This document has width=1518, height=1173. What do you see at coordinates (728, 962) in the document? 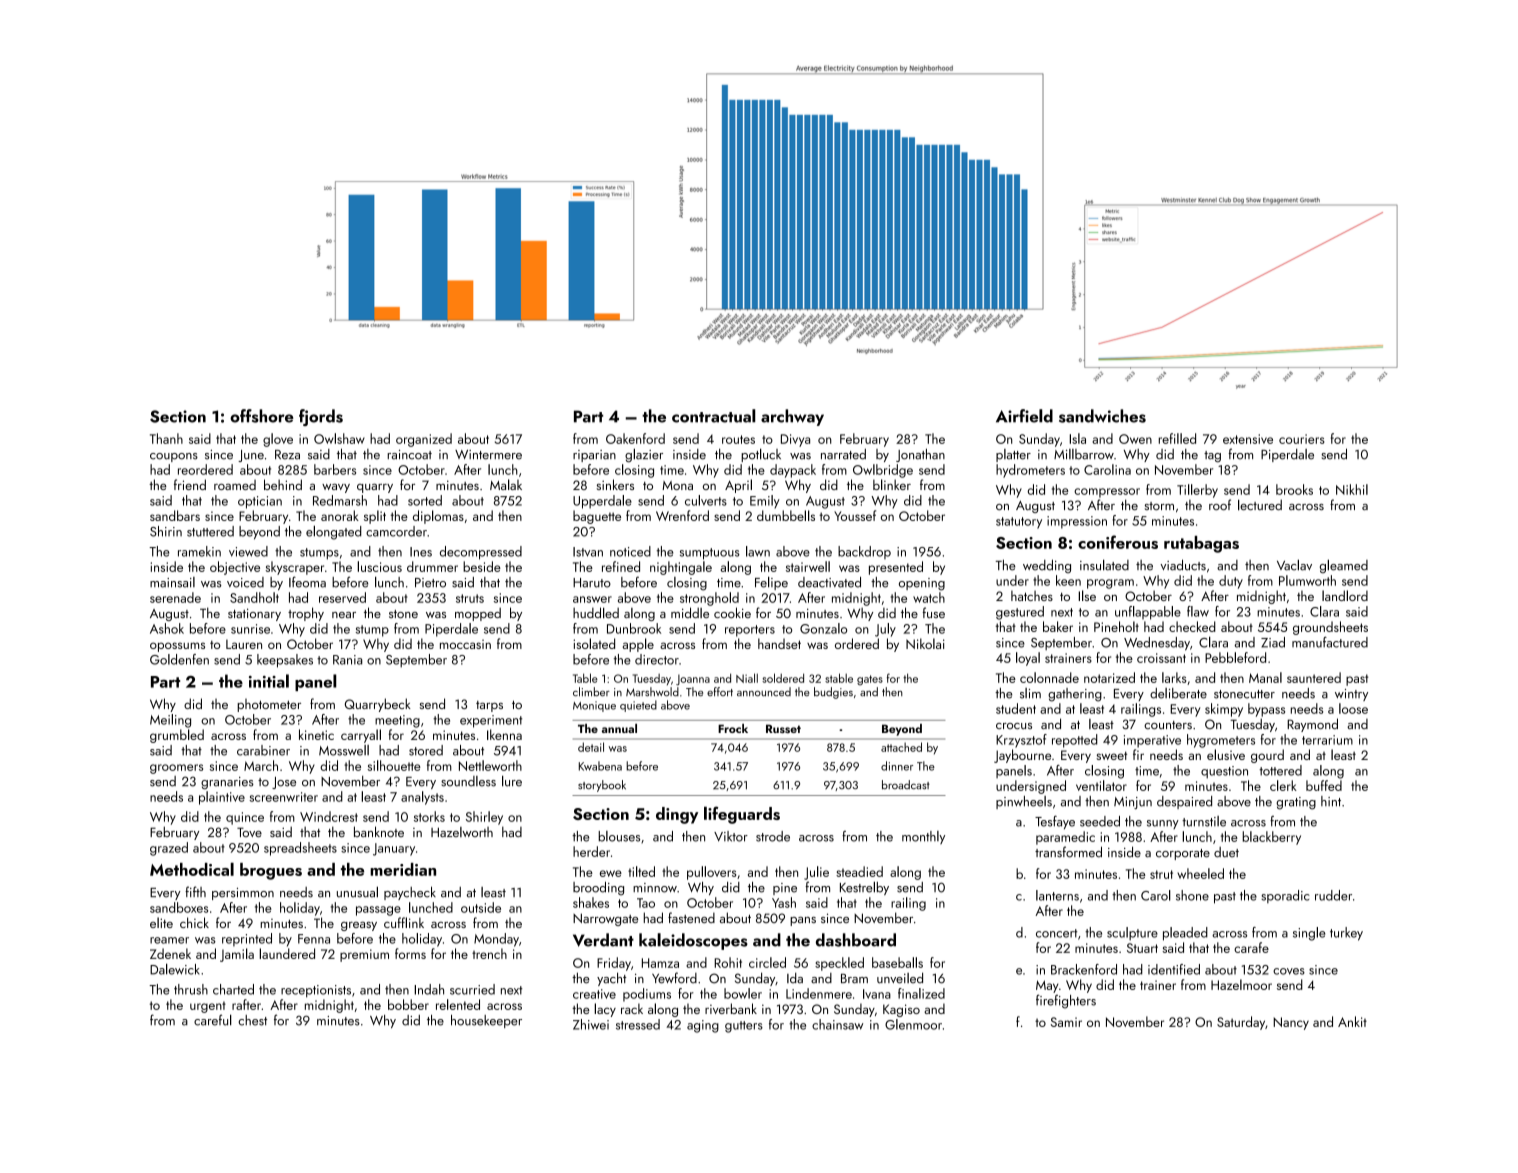
I see `Rohit` at bounding box center [728, 962].
